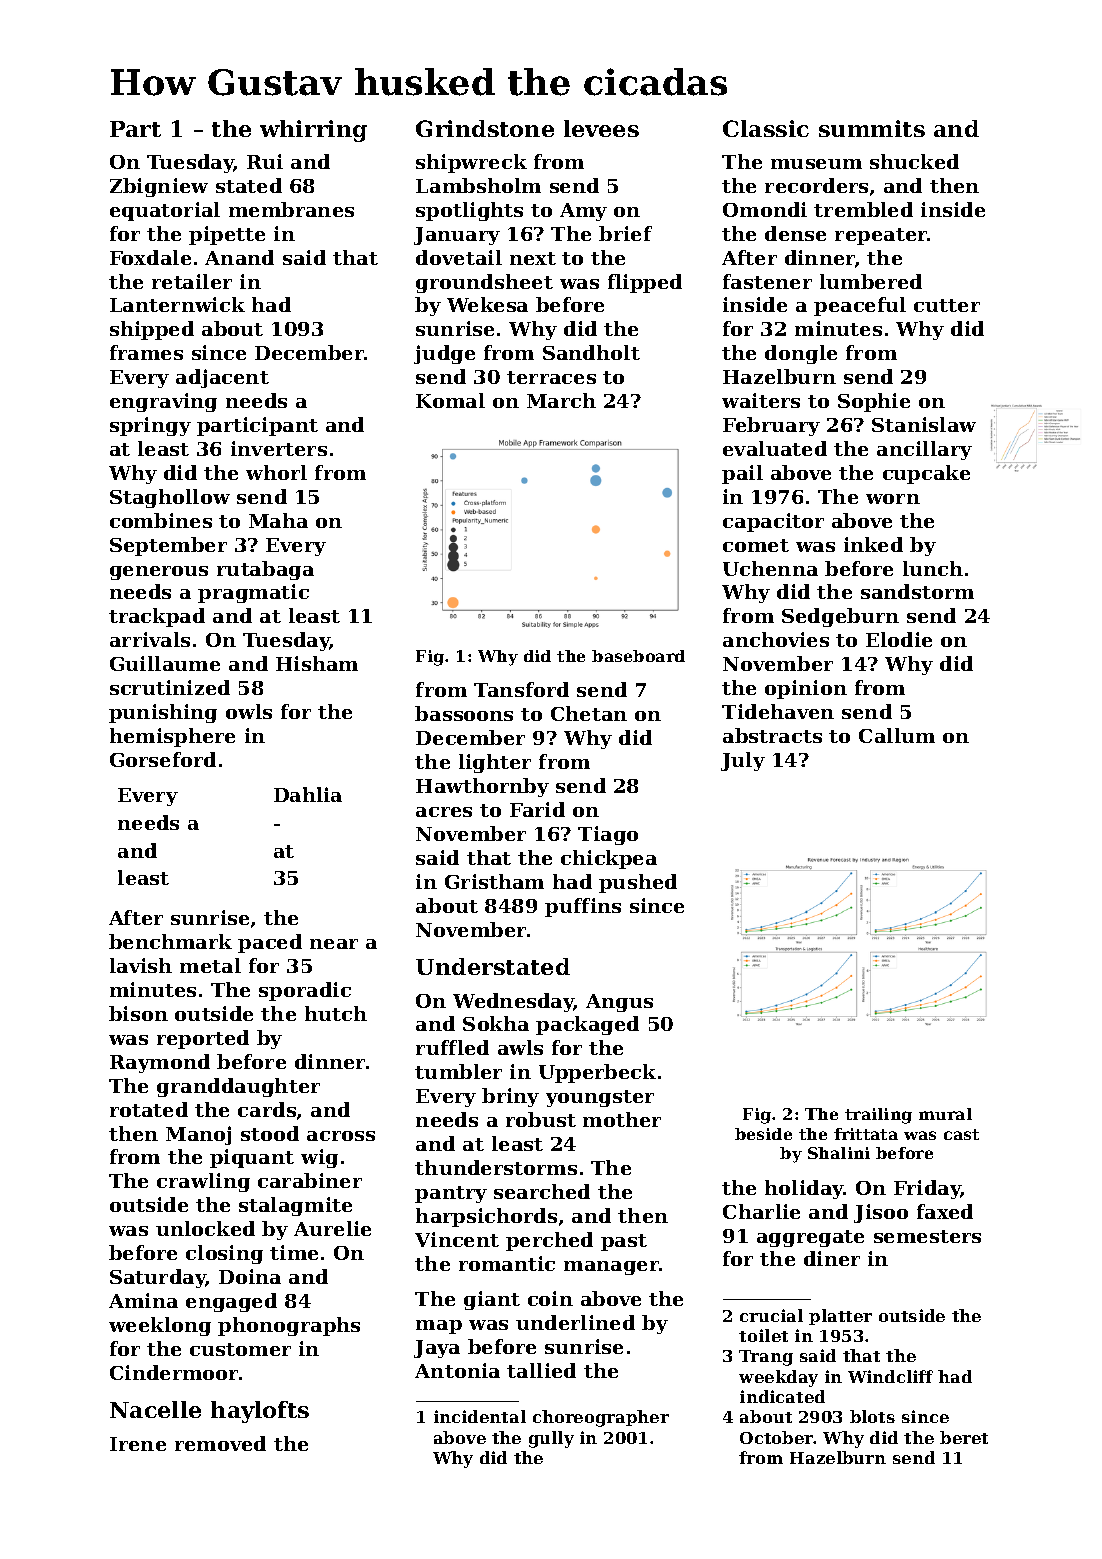  Describe the element at coordinates (872, 128) in the image. I see `summits` at that location.
